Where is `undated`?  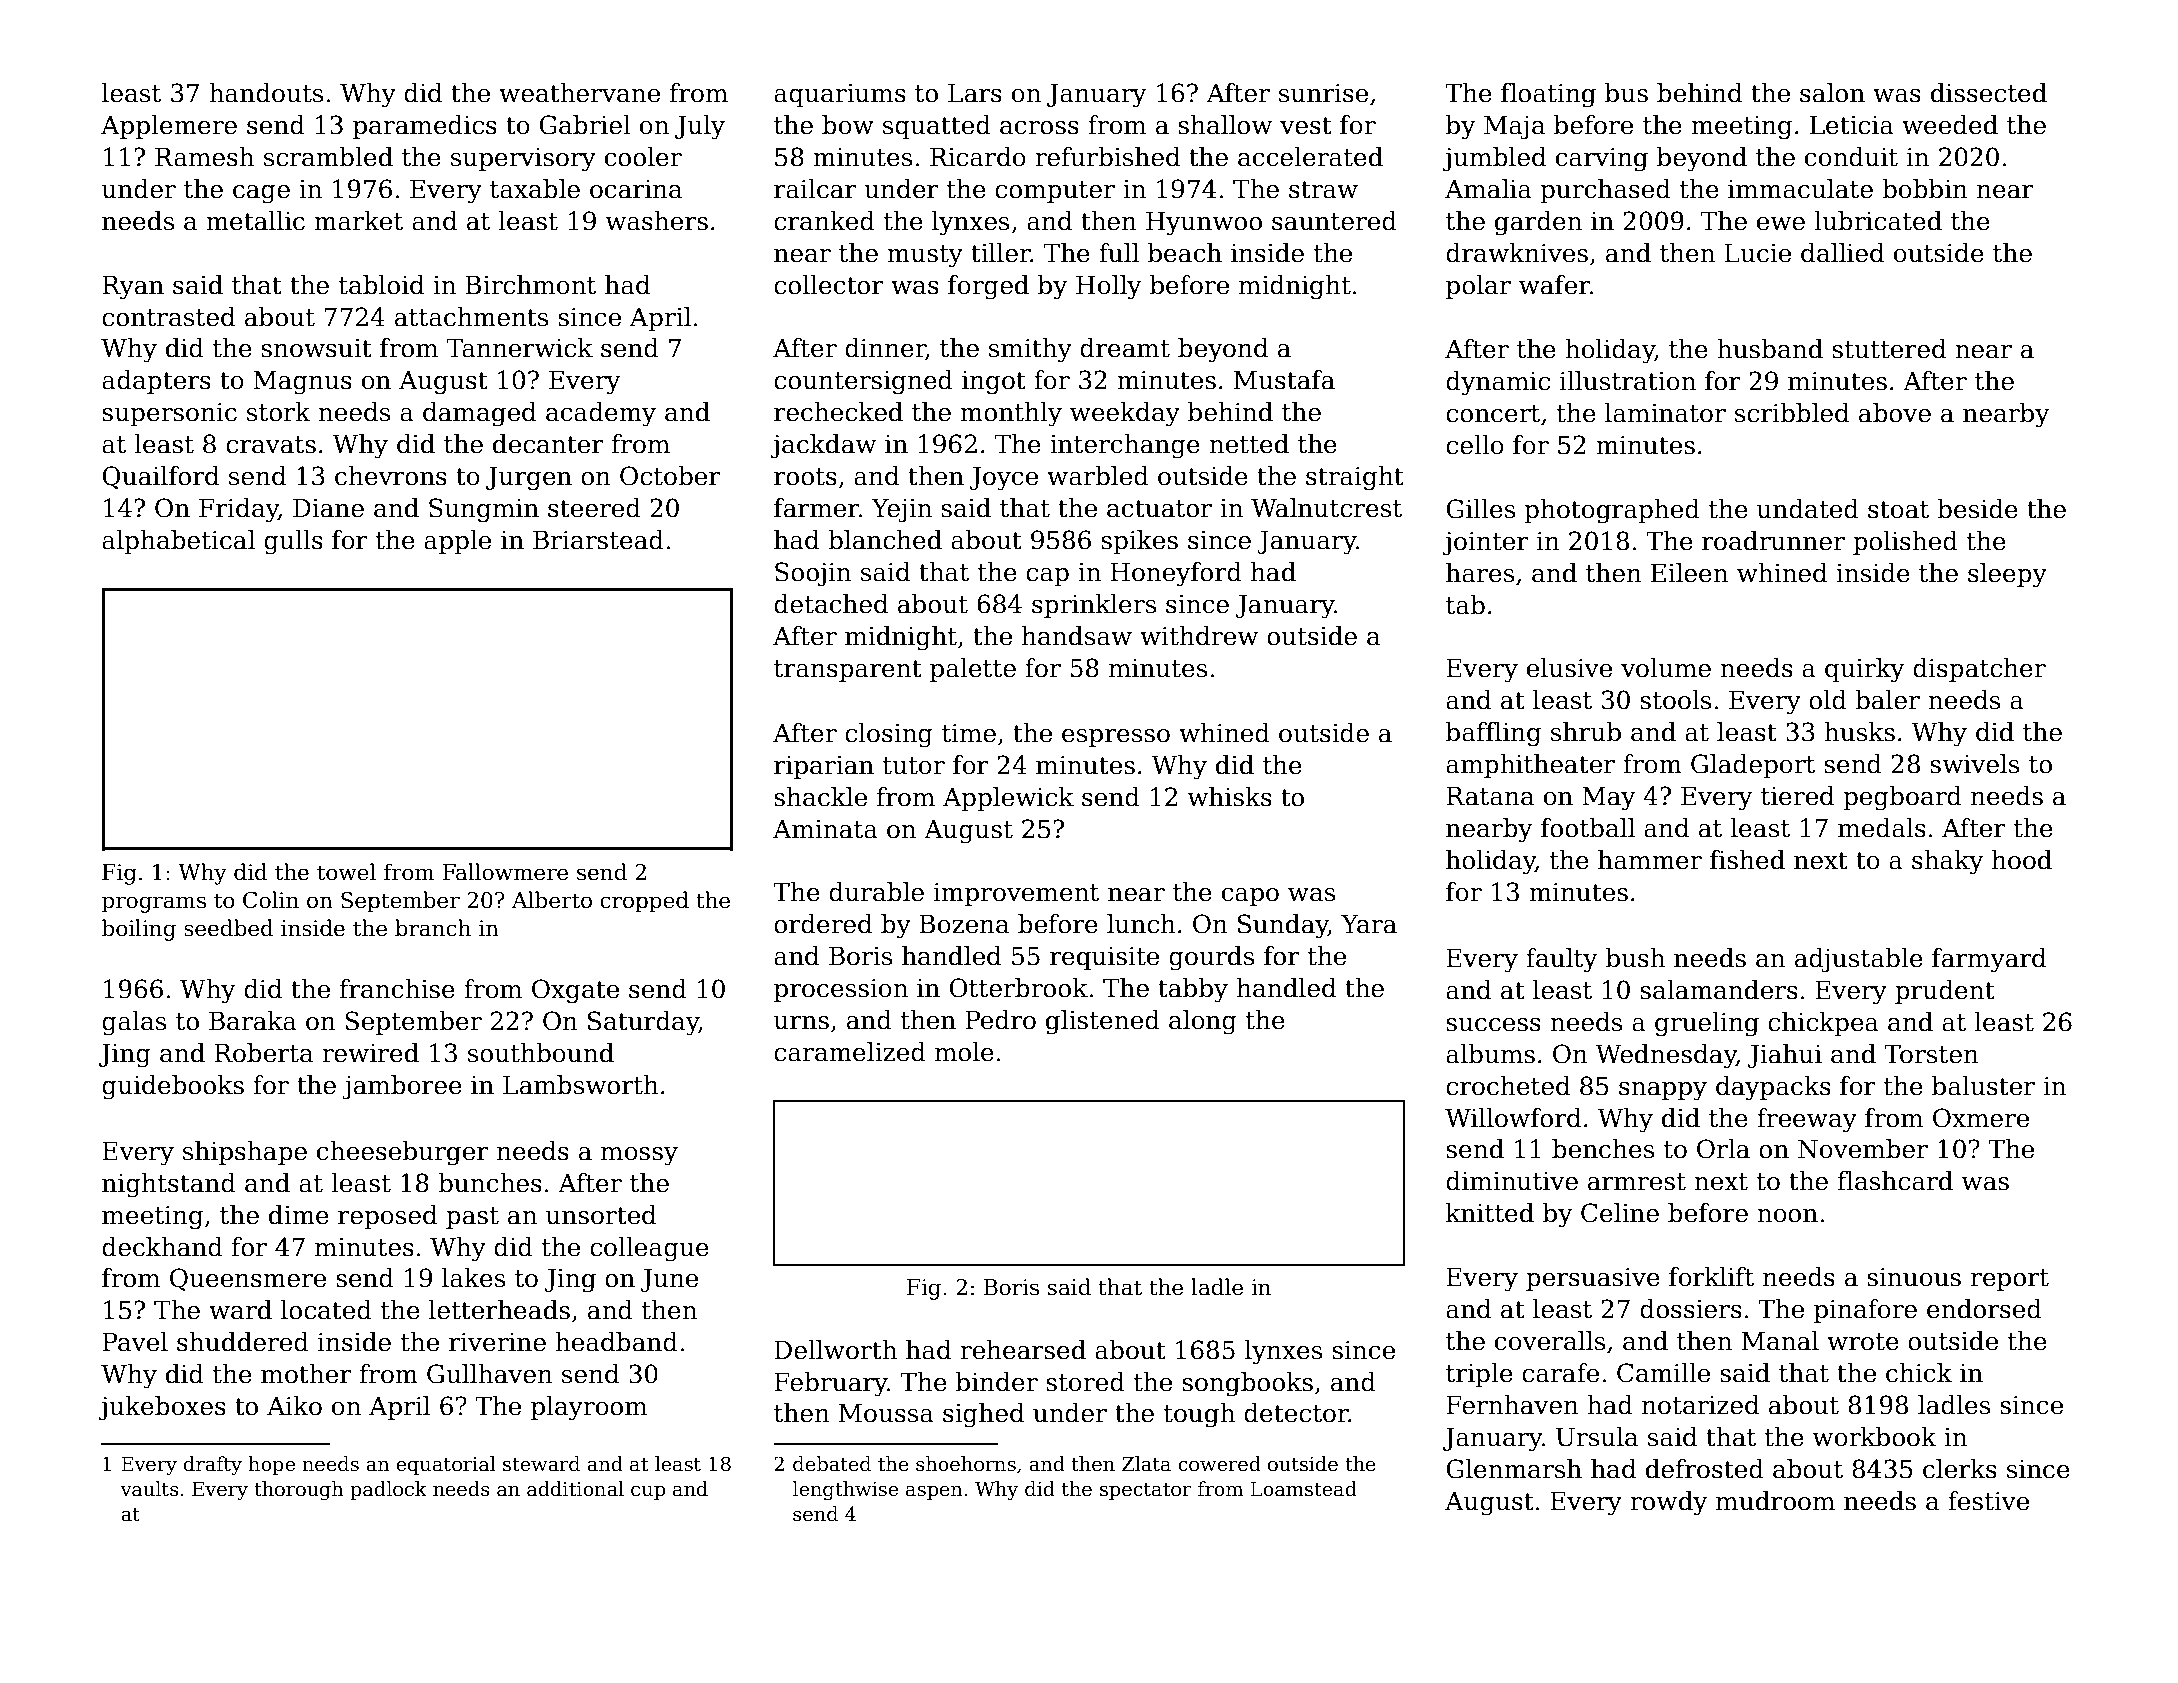
undated is located at coordinates (1808, 509).
